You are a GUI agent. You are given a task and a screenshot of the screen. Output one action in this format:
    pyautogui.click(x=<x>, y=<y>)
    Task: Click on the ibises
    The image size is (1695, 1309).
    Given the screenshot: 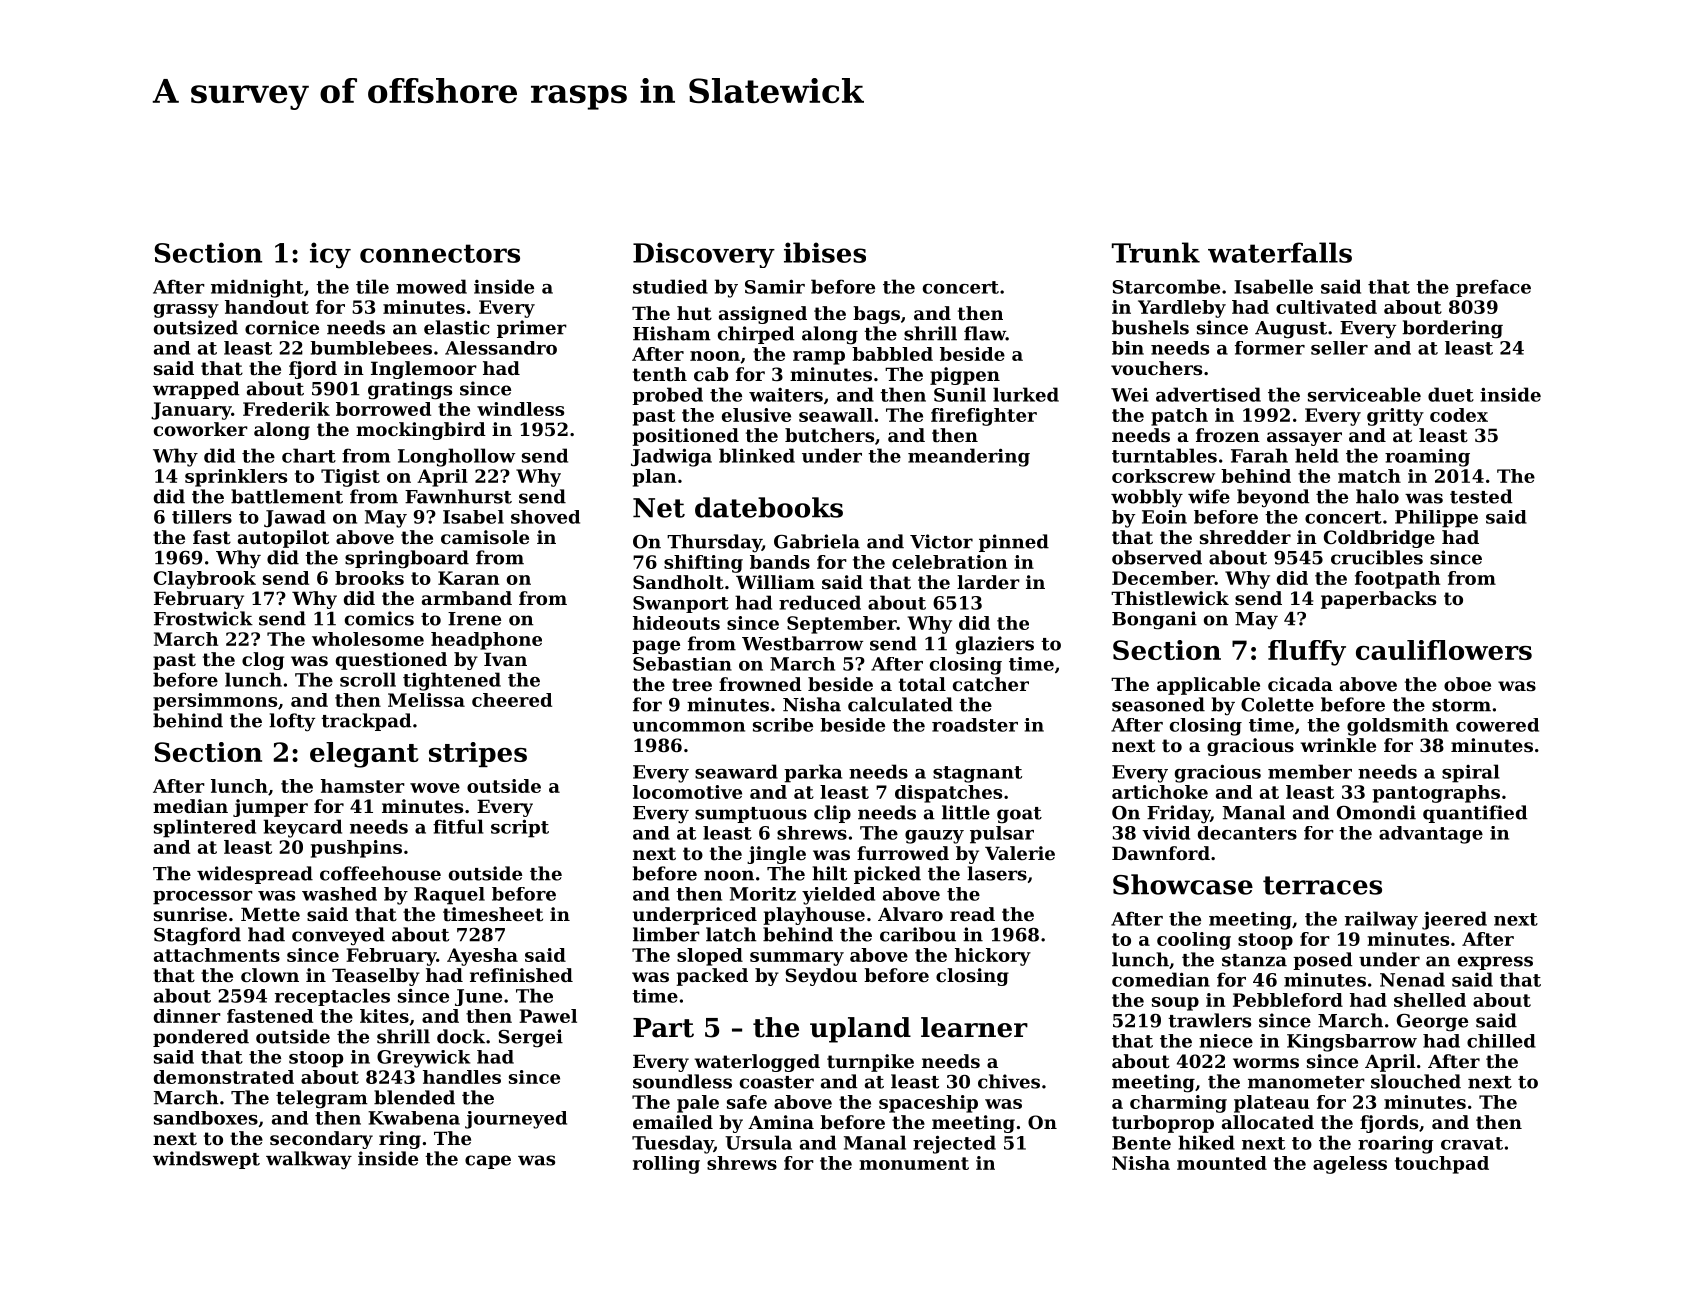 What is the action you would take?
    pyautogui.click(x=825, y=252)
